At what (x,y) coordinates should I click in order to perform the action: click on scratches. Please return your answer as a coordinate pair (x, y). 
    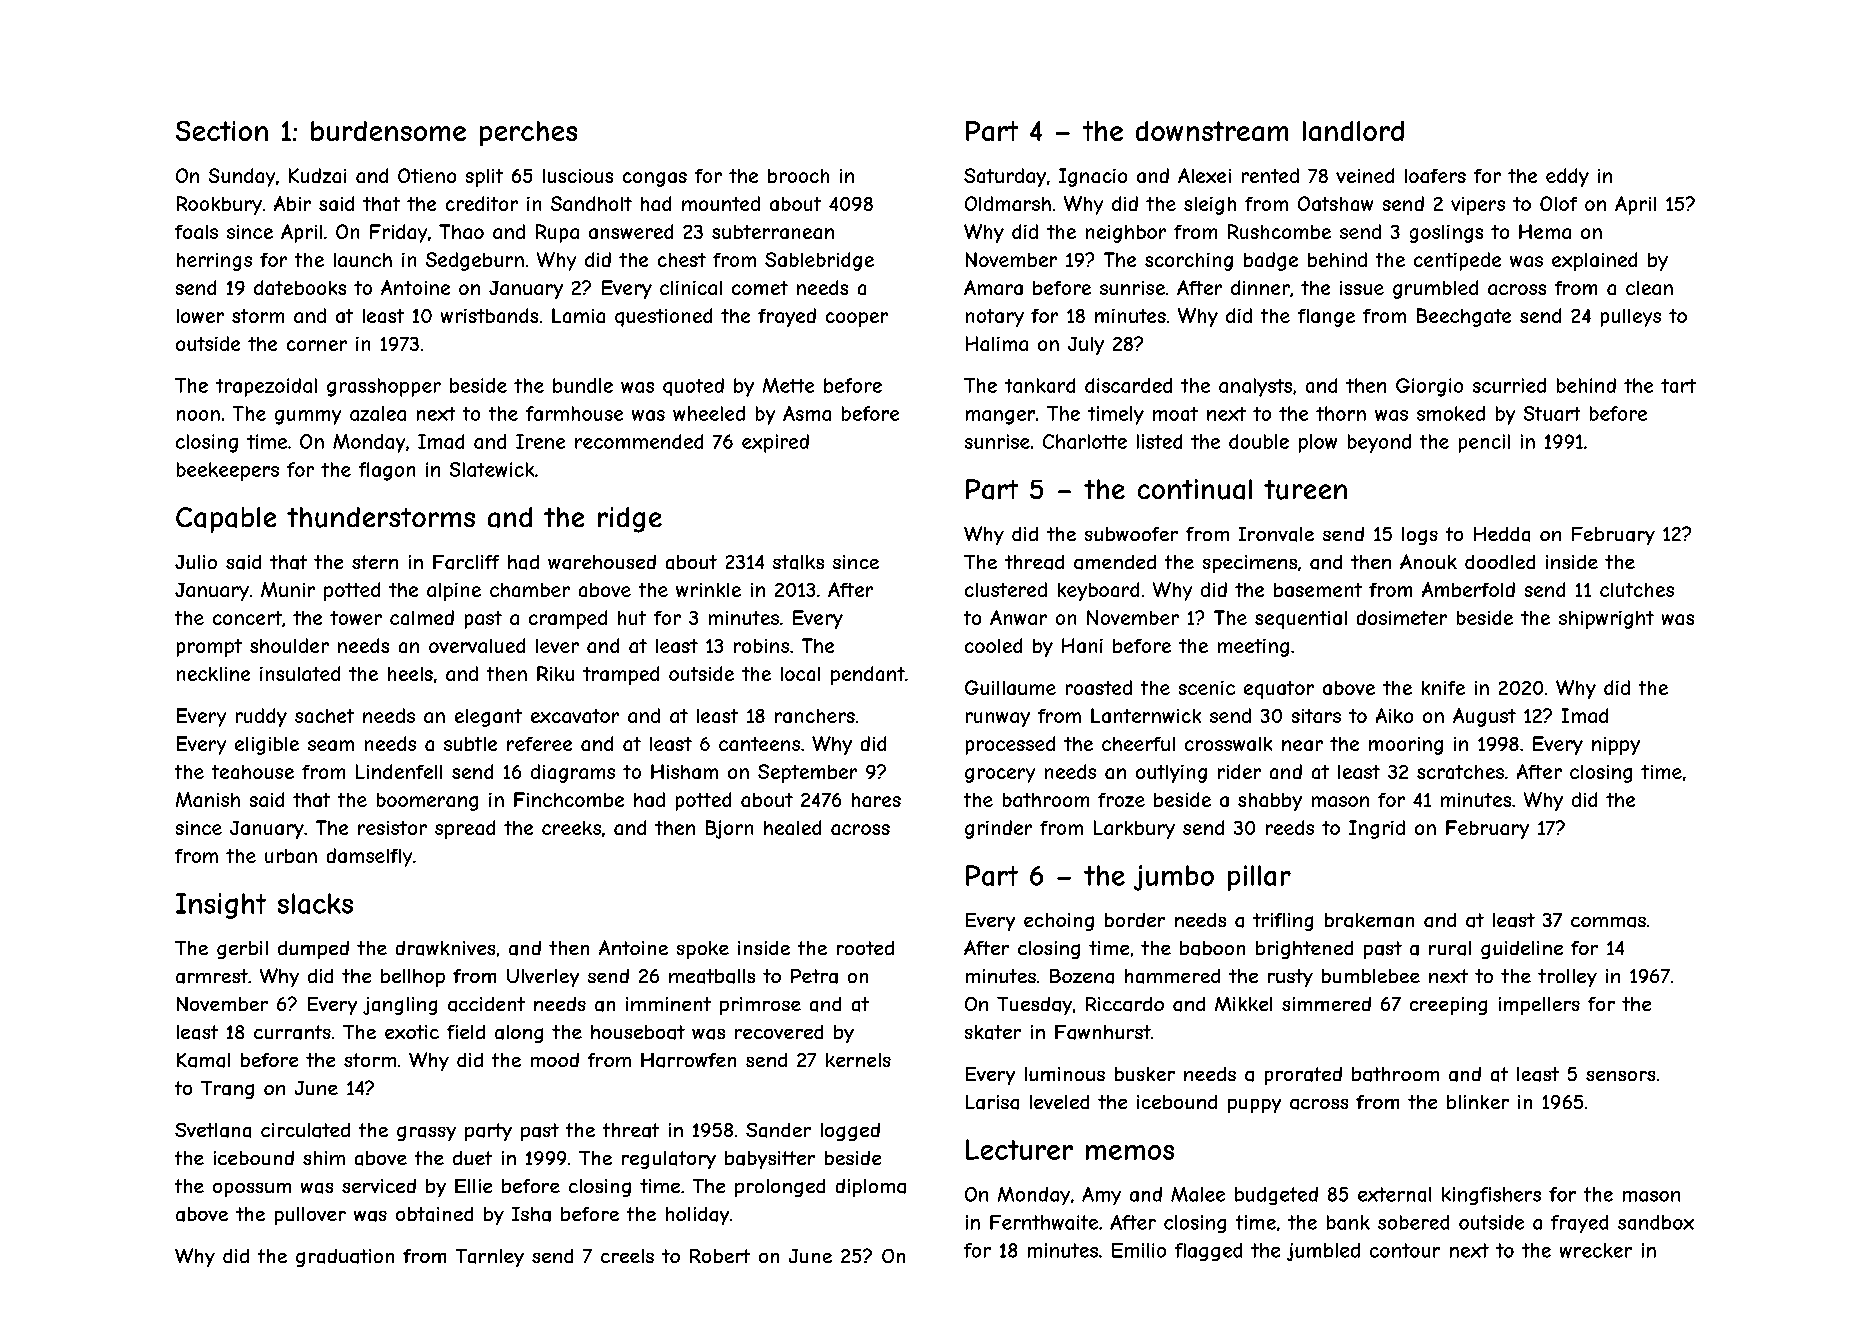
    Looking at the image, I should click on (1460, 772).
